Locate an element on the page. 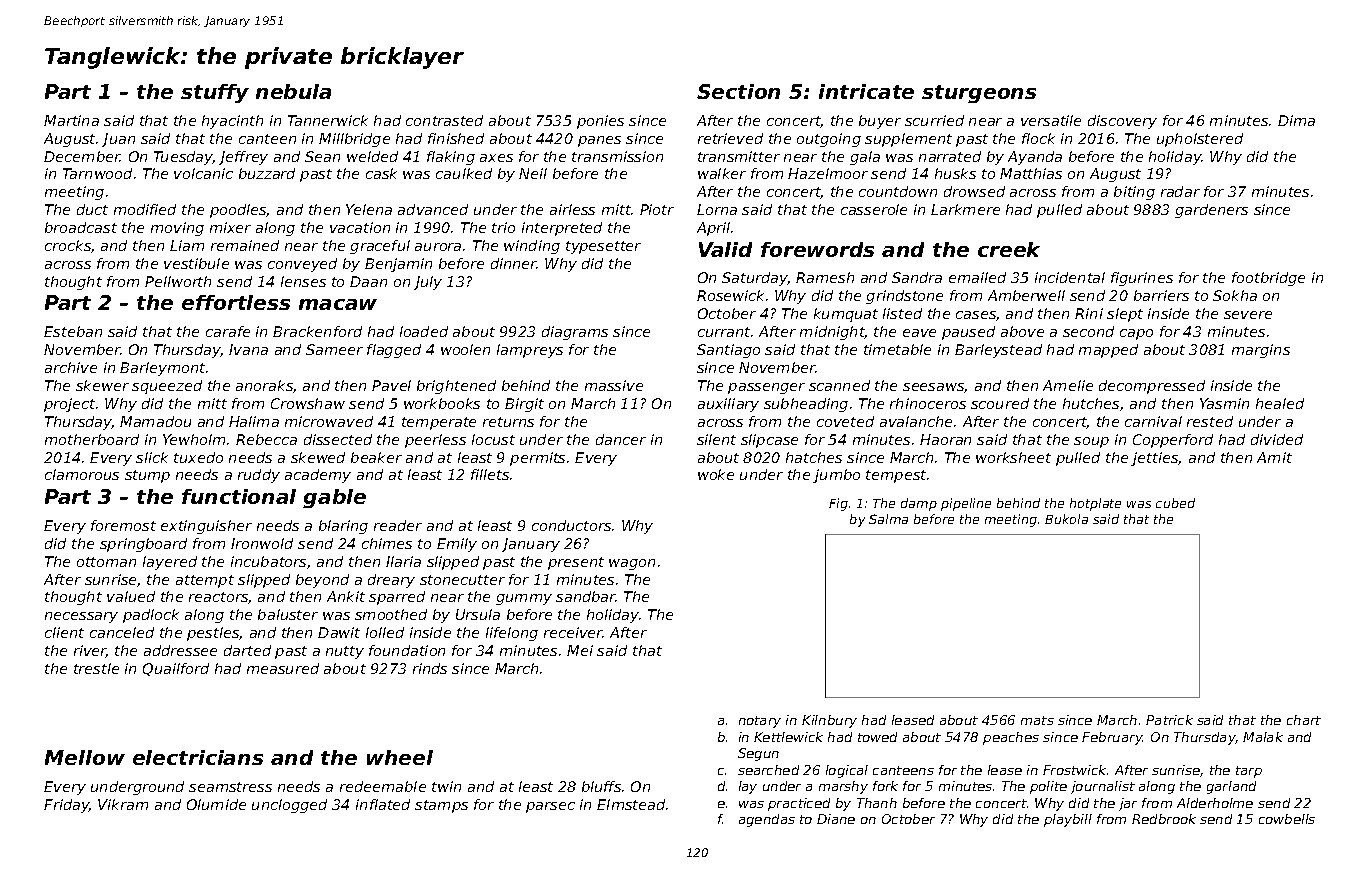  cubed is located at coordinates (1175, 503).
